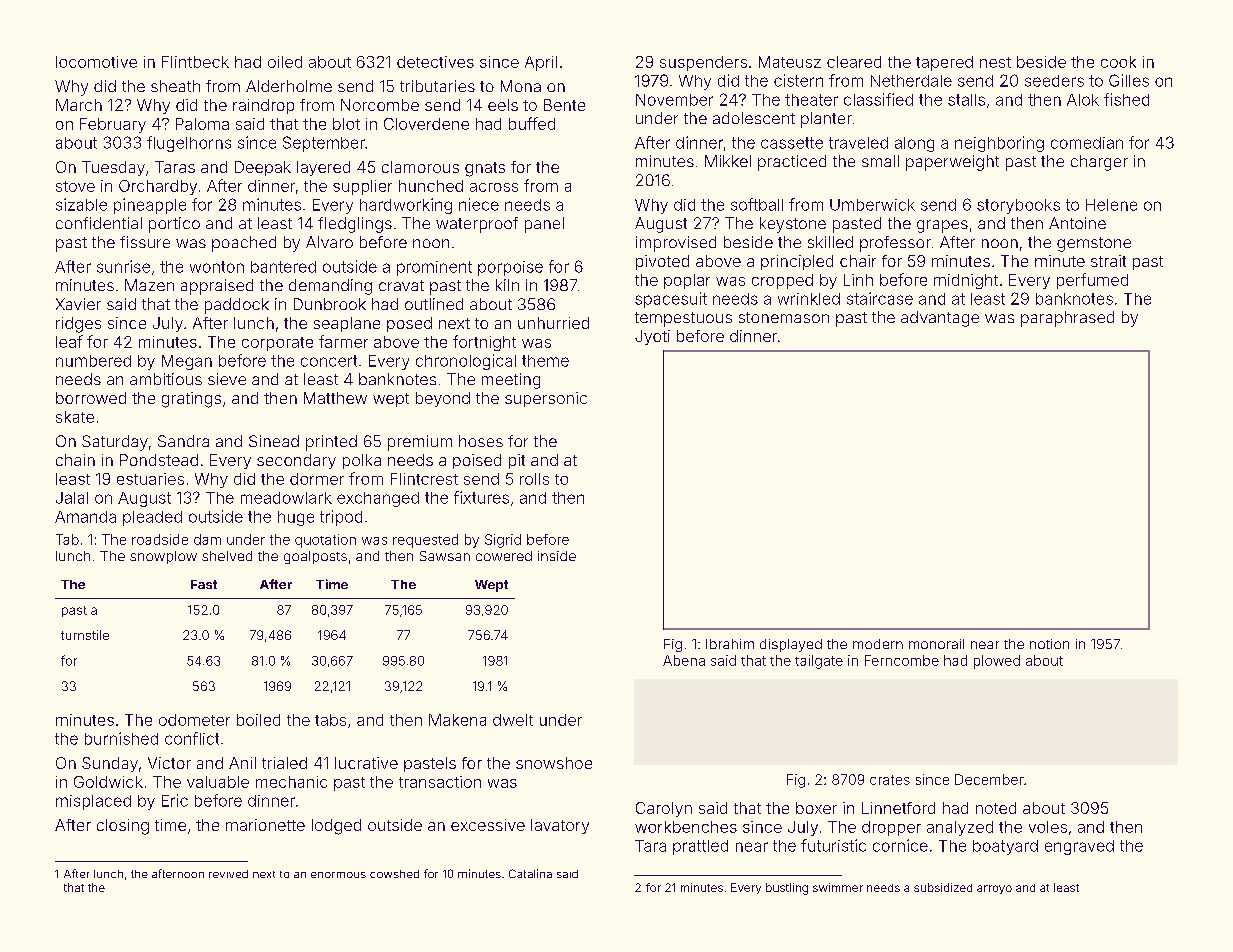  Describe the element at coordinates (323, 168) in the screenshot. I see `layered` at that location.
